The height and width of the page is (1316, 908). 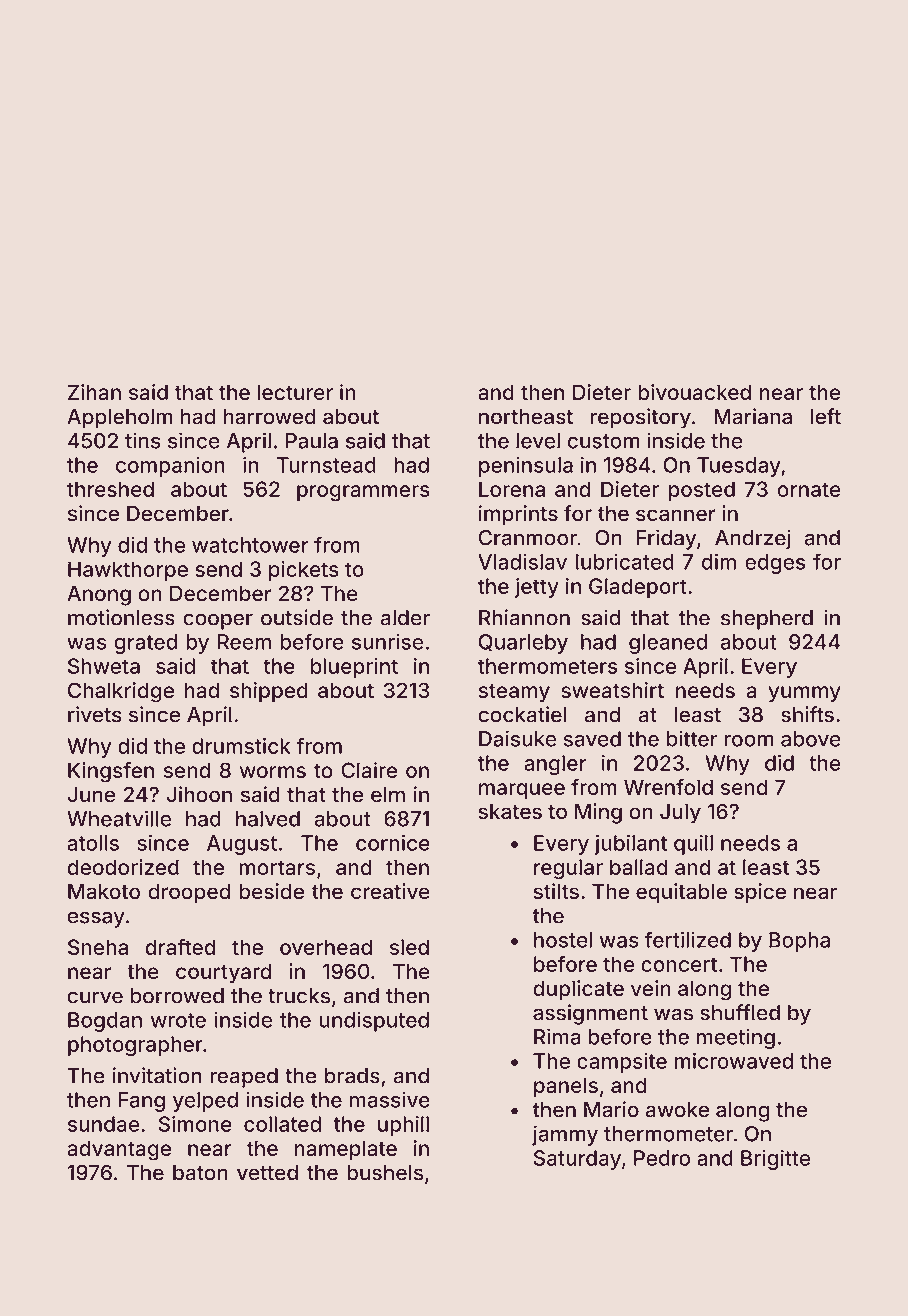 I want to click on drumstick, so click(x=241, y=746).
